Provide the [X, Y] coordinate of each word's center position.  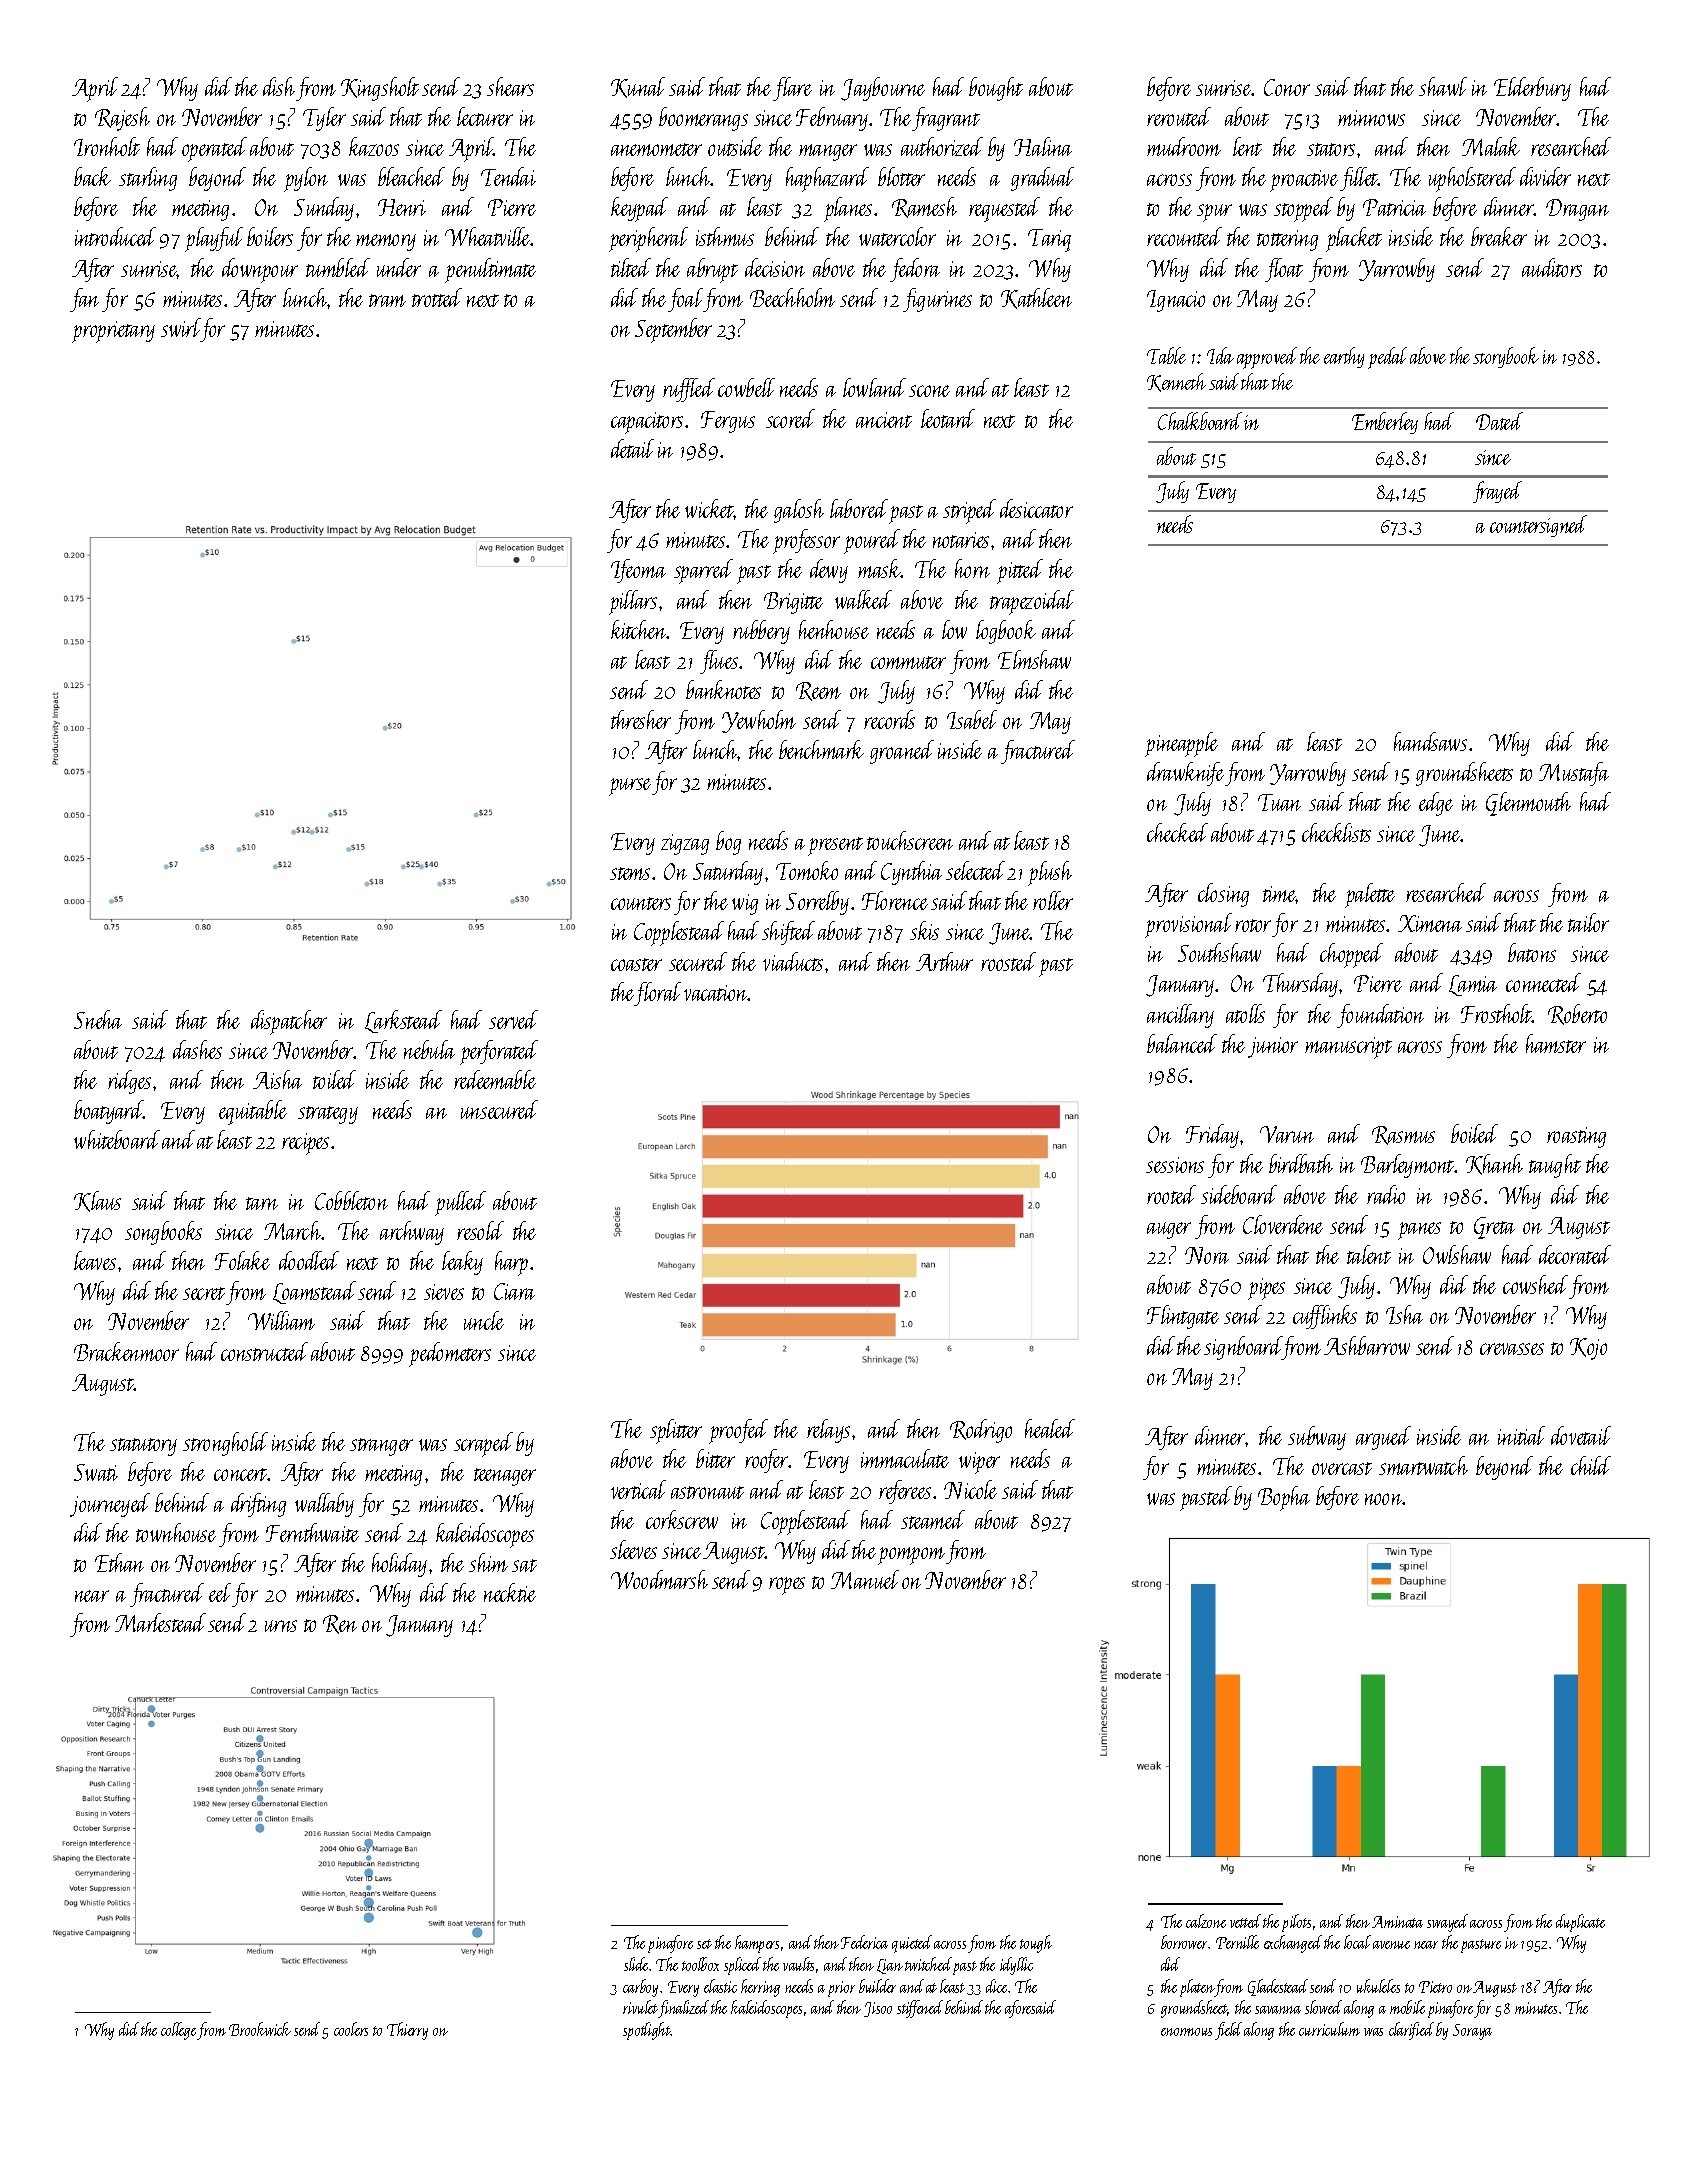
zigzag [685, 844]
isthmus [725, 236]
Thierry [407, 2031]
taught [1555, 1166]
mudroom [1184, 146]
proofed [738, 1431]
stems [630, 873]
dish [279, 86]
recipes [305, 1144]
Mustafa [1574, 774]
